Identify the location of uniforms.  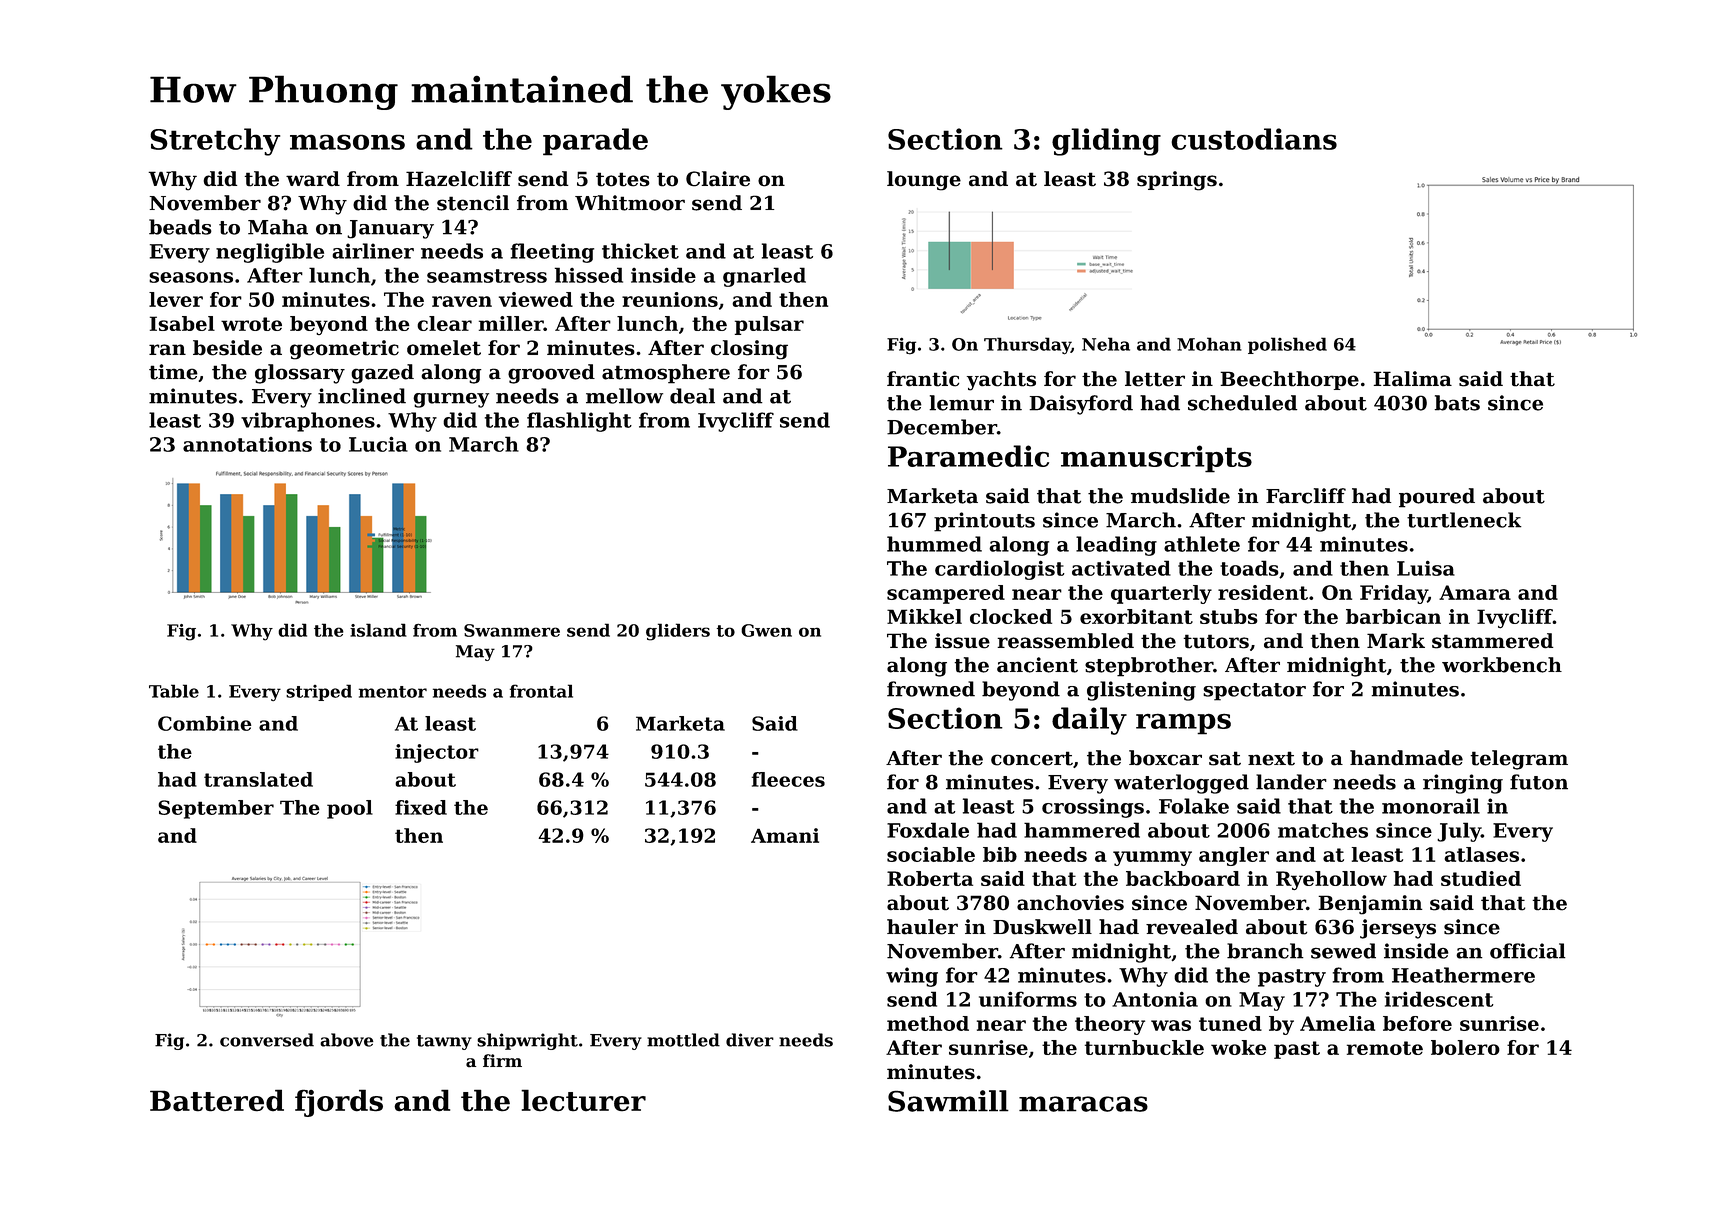
(1028, 999).
